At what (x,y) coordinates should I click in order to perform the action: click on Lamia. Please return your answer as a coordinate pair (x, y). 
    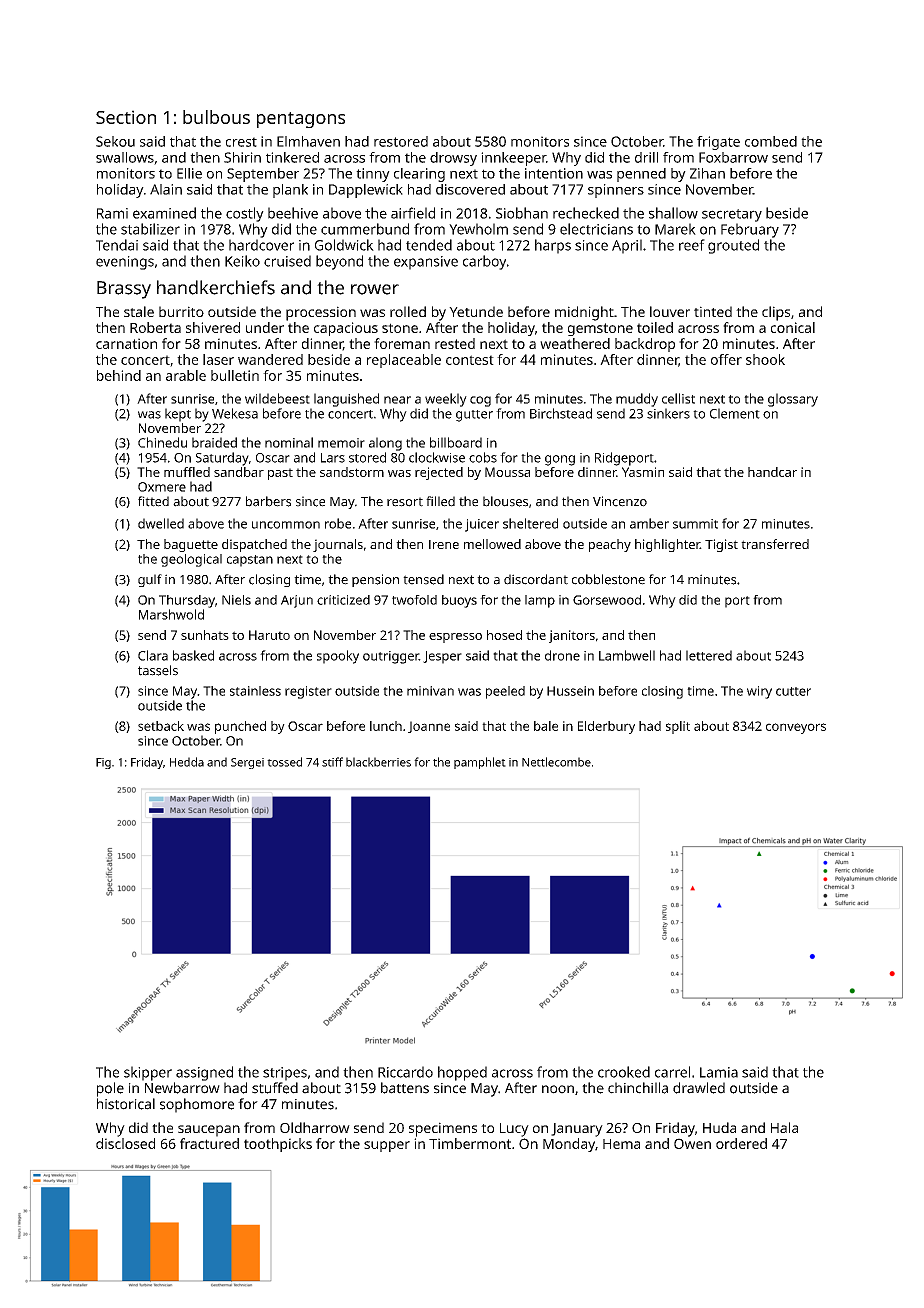
    Looking at the image, I should click on (719, 1072).
